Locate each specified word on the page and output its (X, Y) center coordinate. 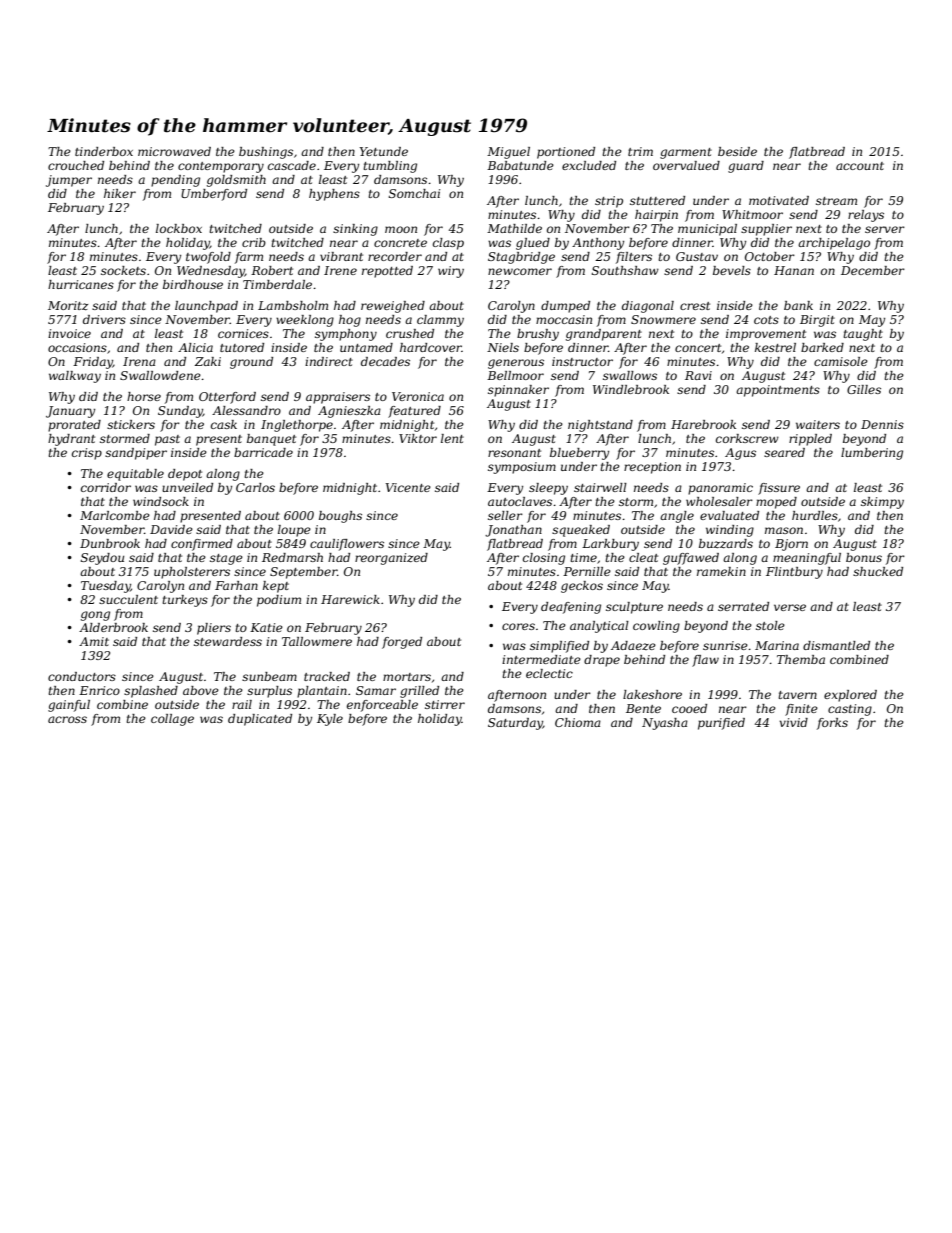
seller (505, 515)
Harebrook (703, 424)
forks (832, 724)
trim (640, 151)
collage (172, 720)
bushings (266, 153)
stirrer (445, 704)
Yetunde (383, 151)
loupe (294, 531)
